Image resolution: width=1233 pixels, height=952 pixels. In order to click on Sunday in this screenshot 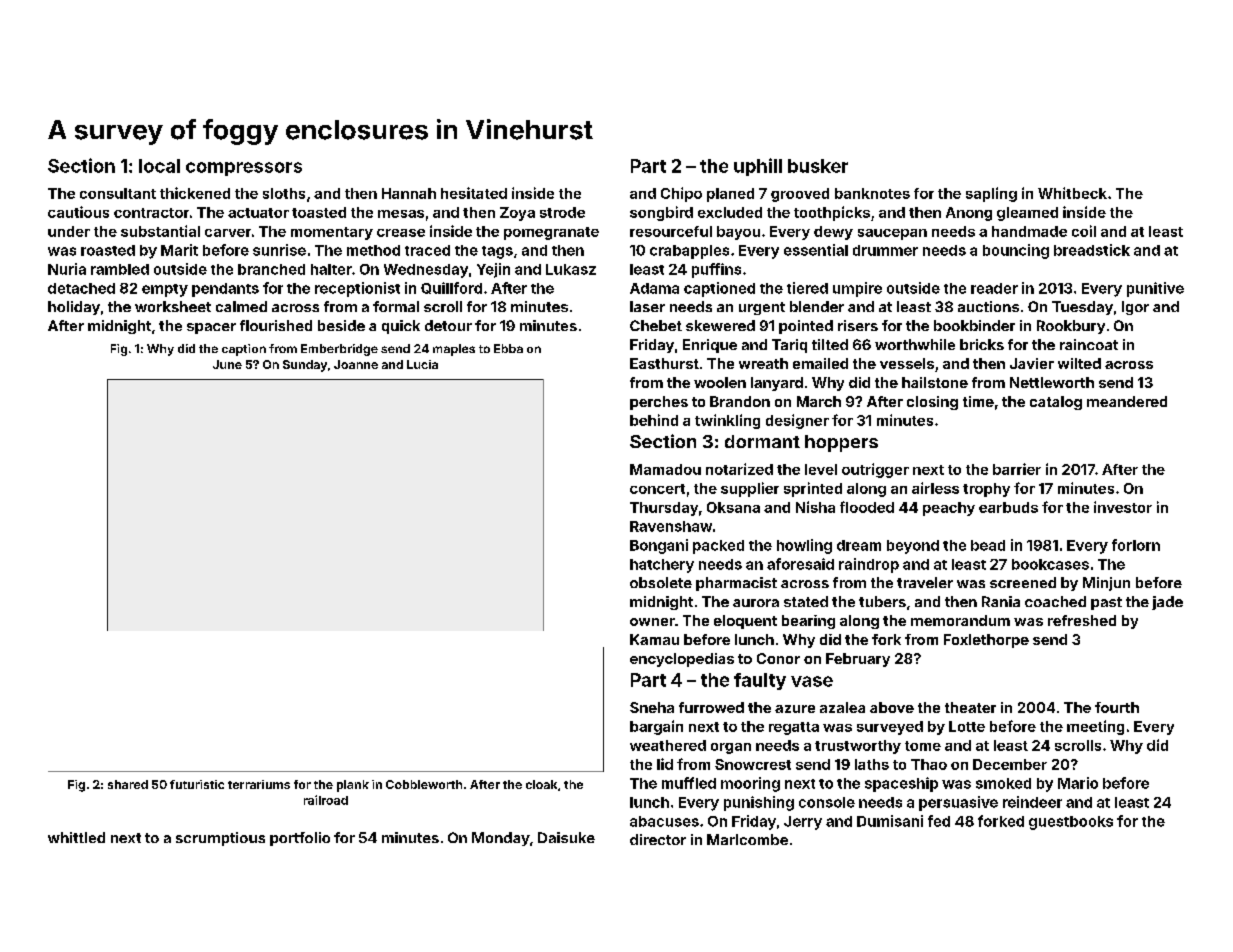, I will do `click(305, 366)`.
